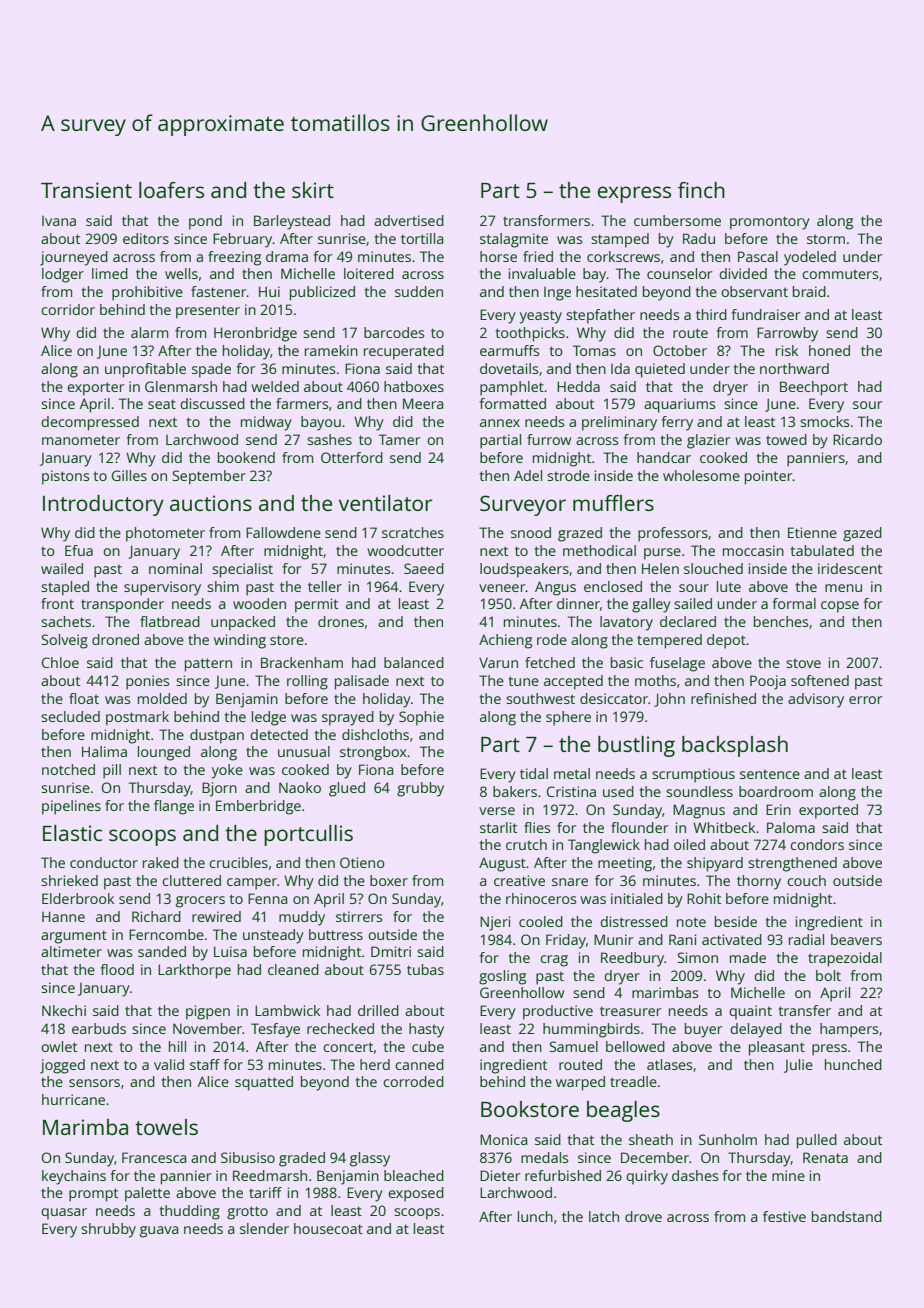  What do you see at coordinates (541, 317) in the screenshot?
I see `yeasty` at bounding box center [541, 317].
